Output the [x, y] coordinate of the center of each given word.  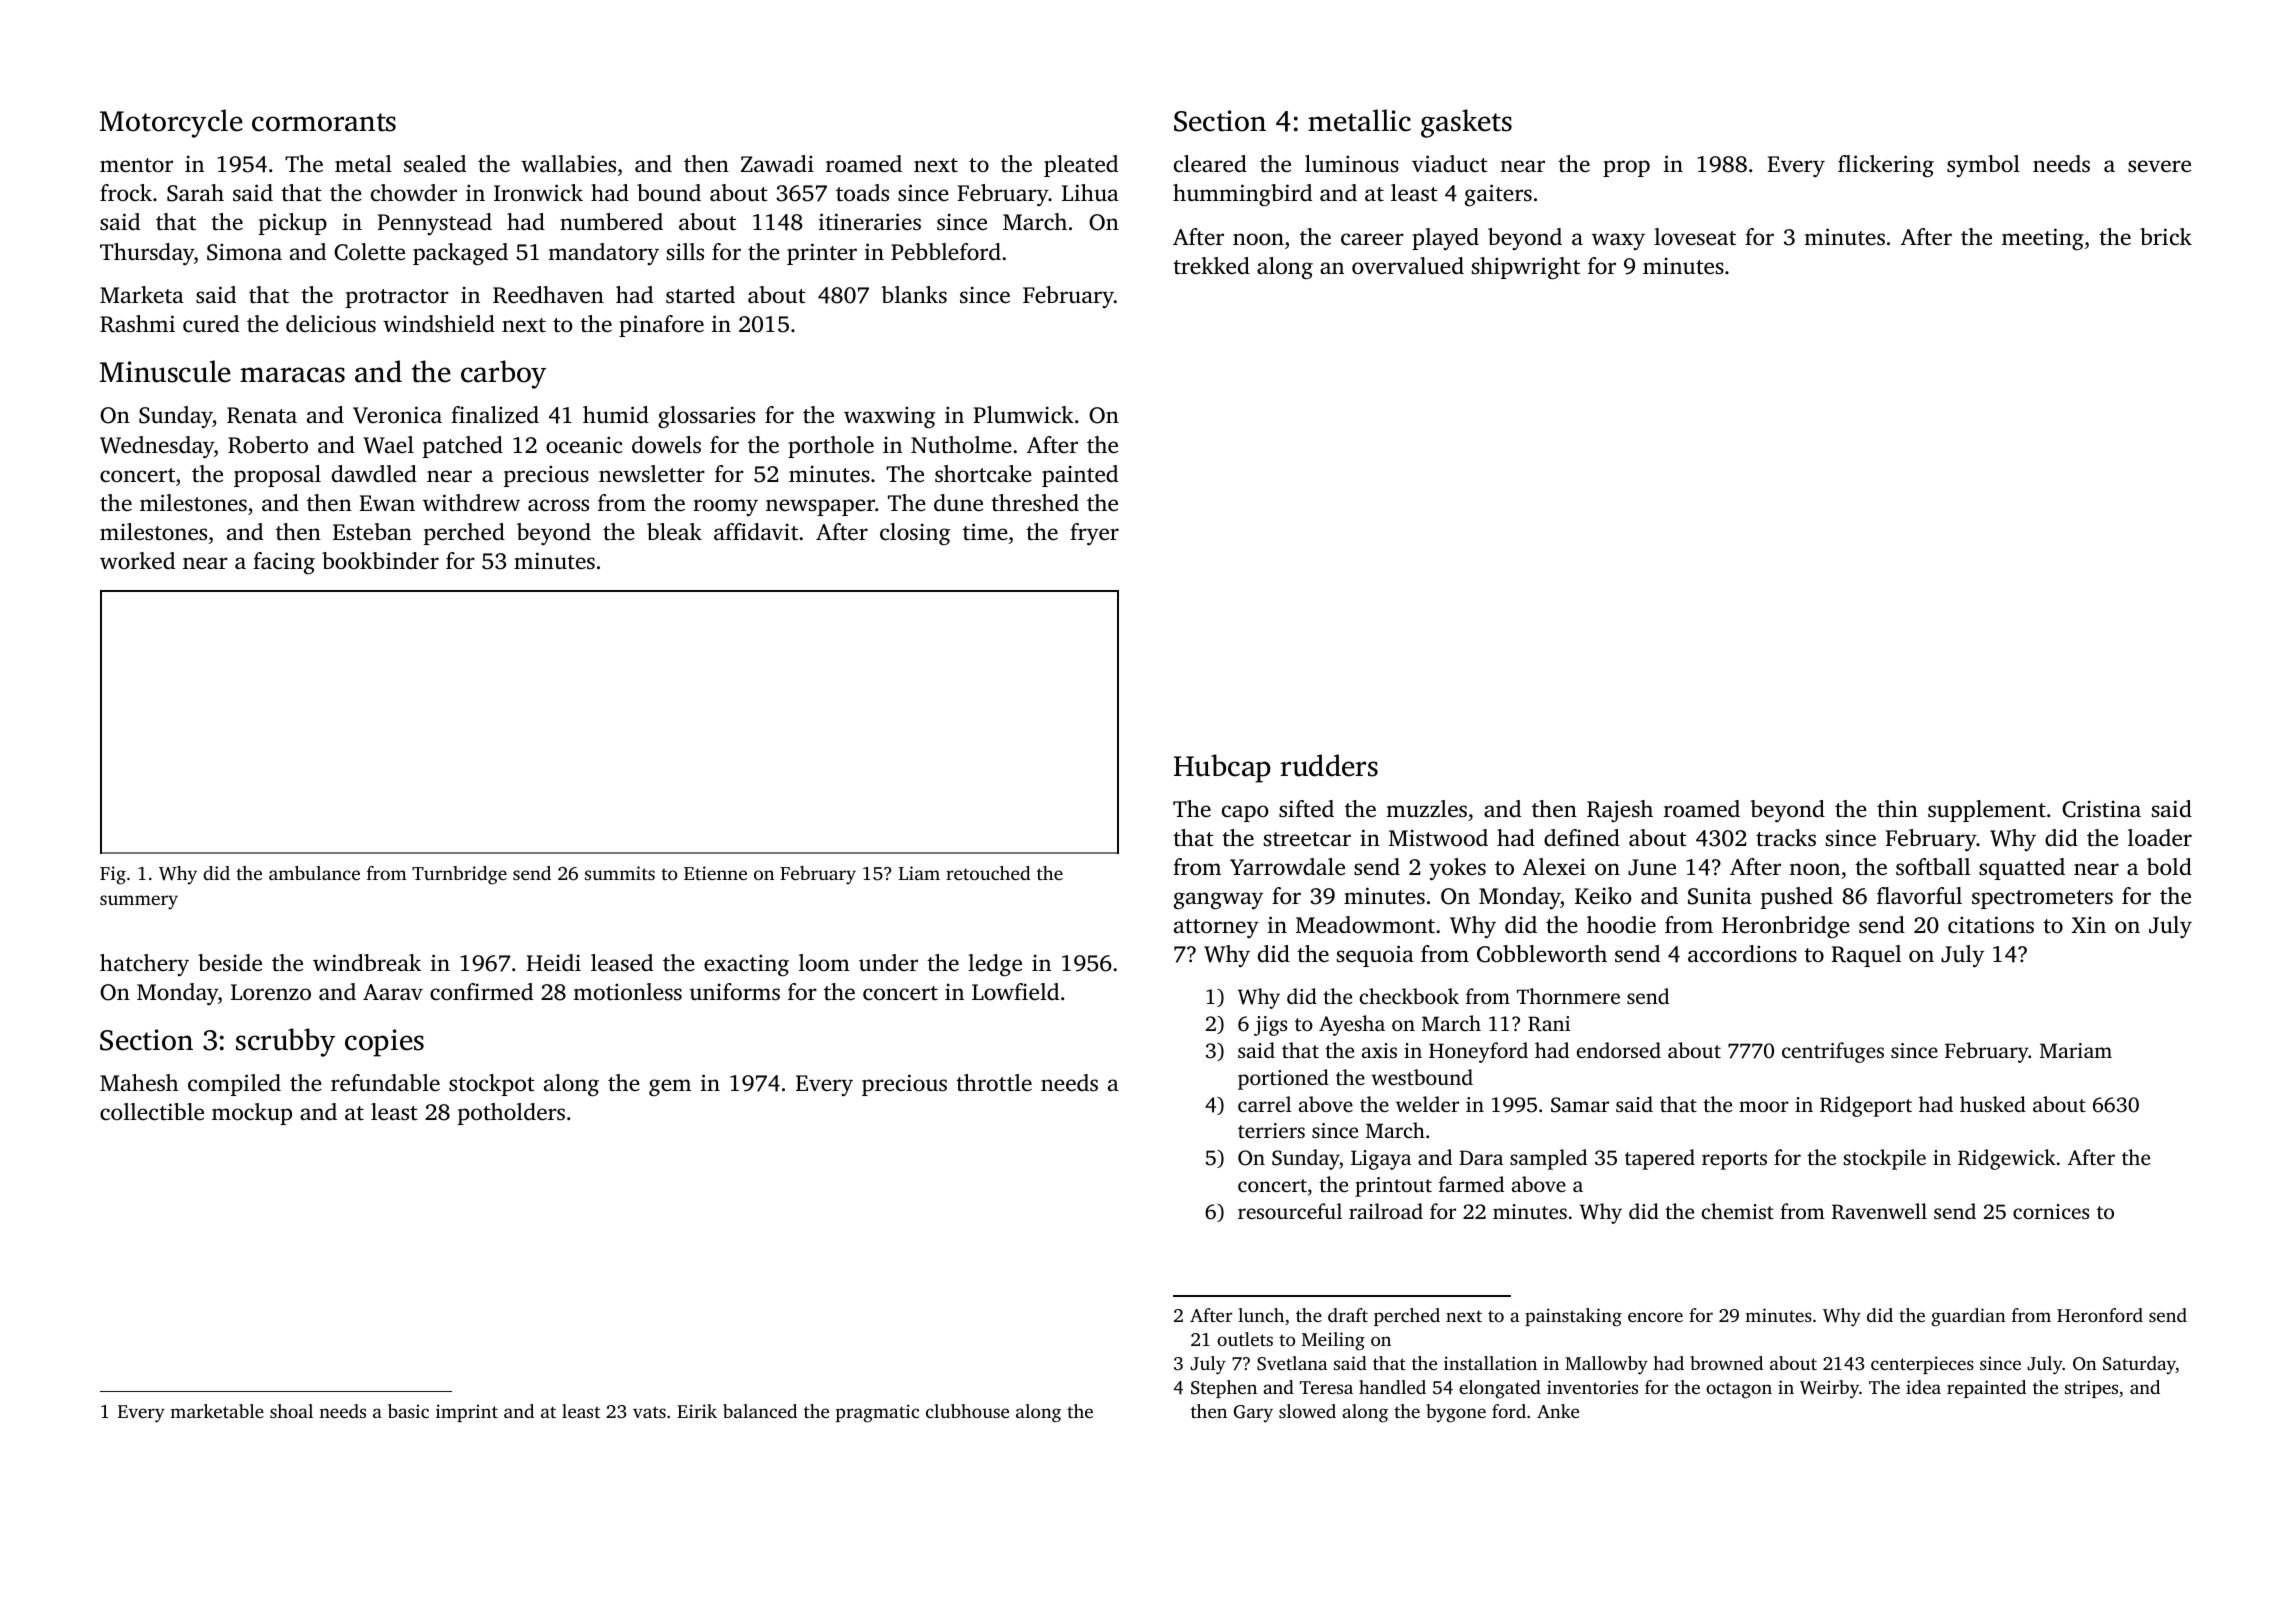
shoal [291, 1411]
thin [1897, 808]
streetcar [1307, 839]
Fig [113, 875]
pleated [1081, 166]
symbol [1983, 166]
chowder [414, 193]
